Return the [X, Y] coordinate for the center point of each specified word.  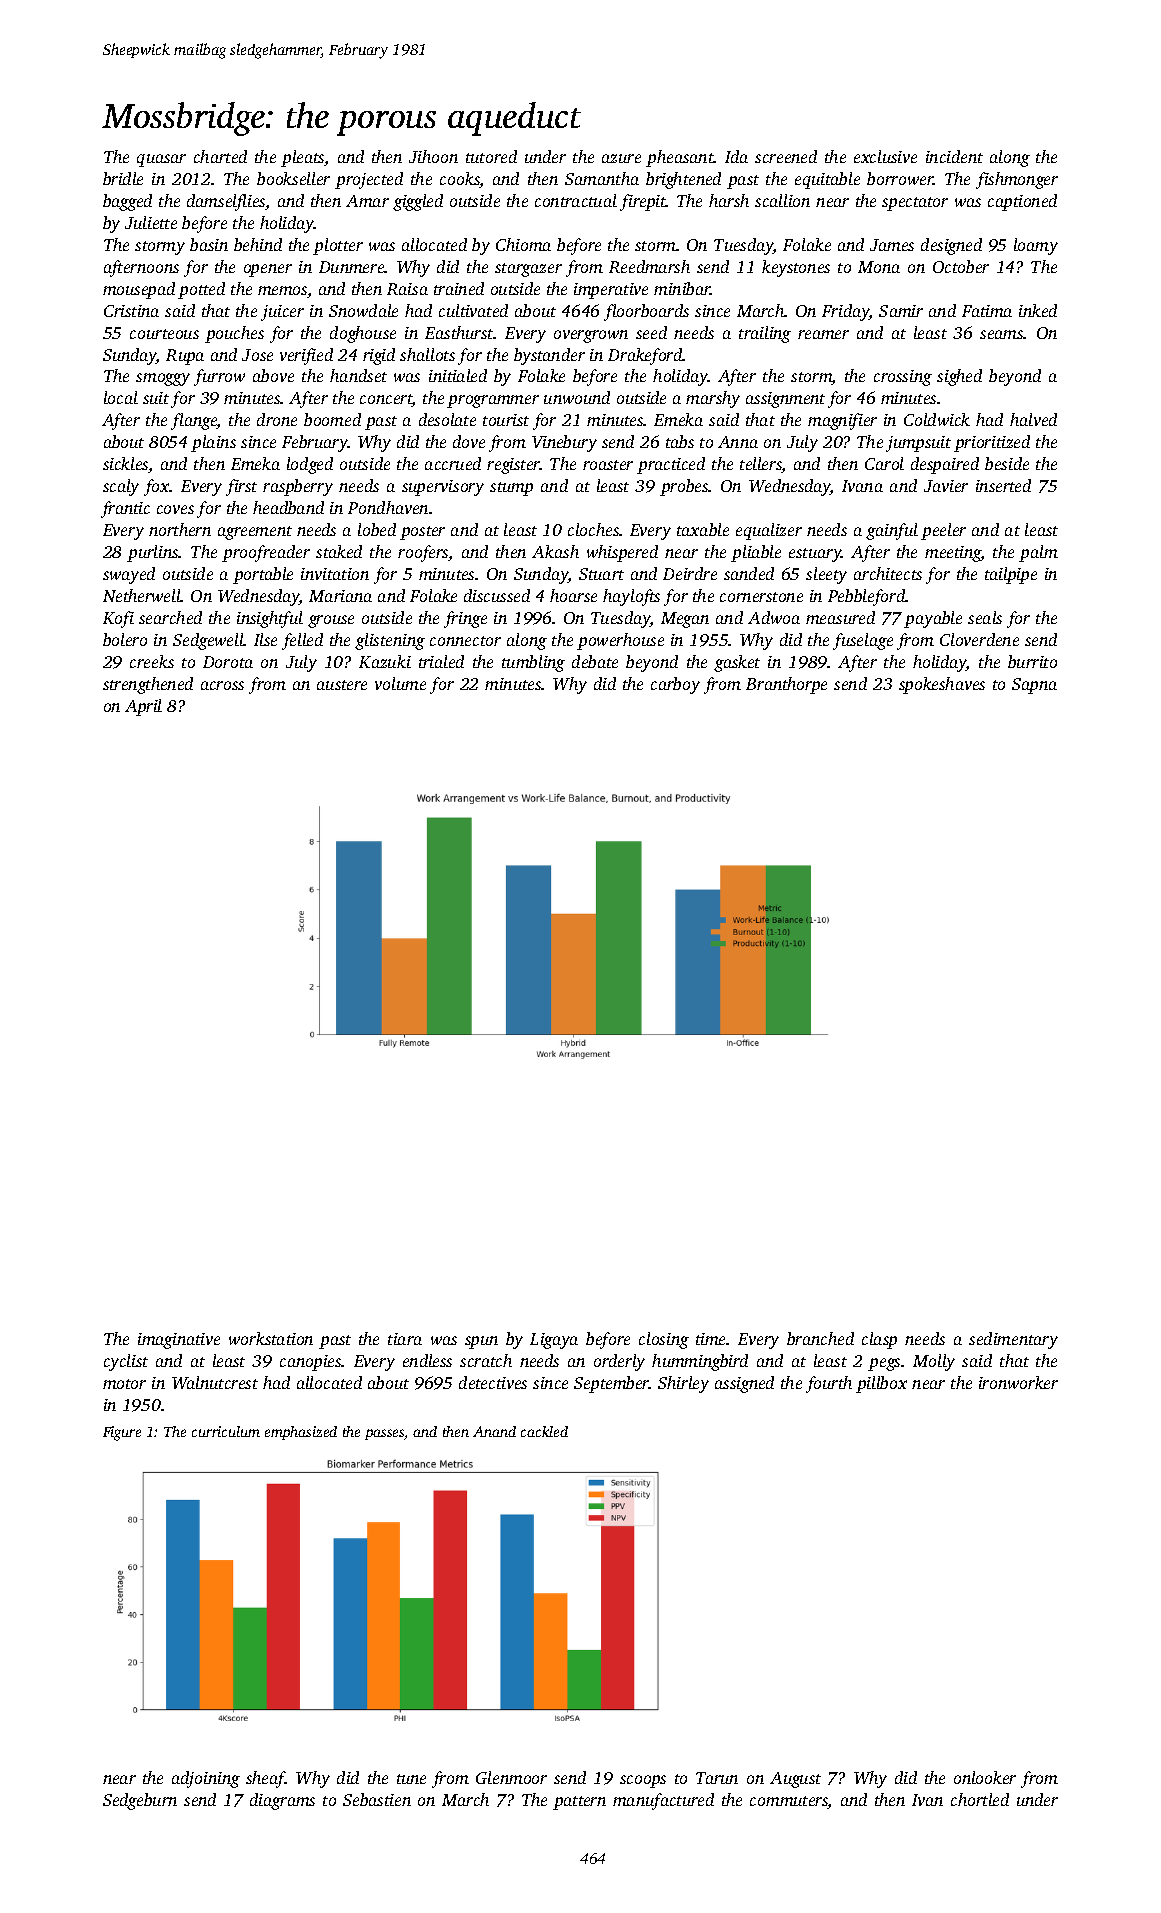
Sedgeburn [140, 1801]
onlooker [985, 1777]
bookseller [293, 178]
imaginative [179, 1341]
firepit [643, 202]
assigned [744, 1384]
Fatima [987, 311]
